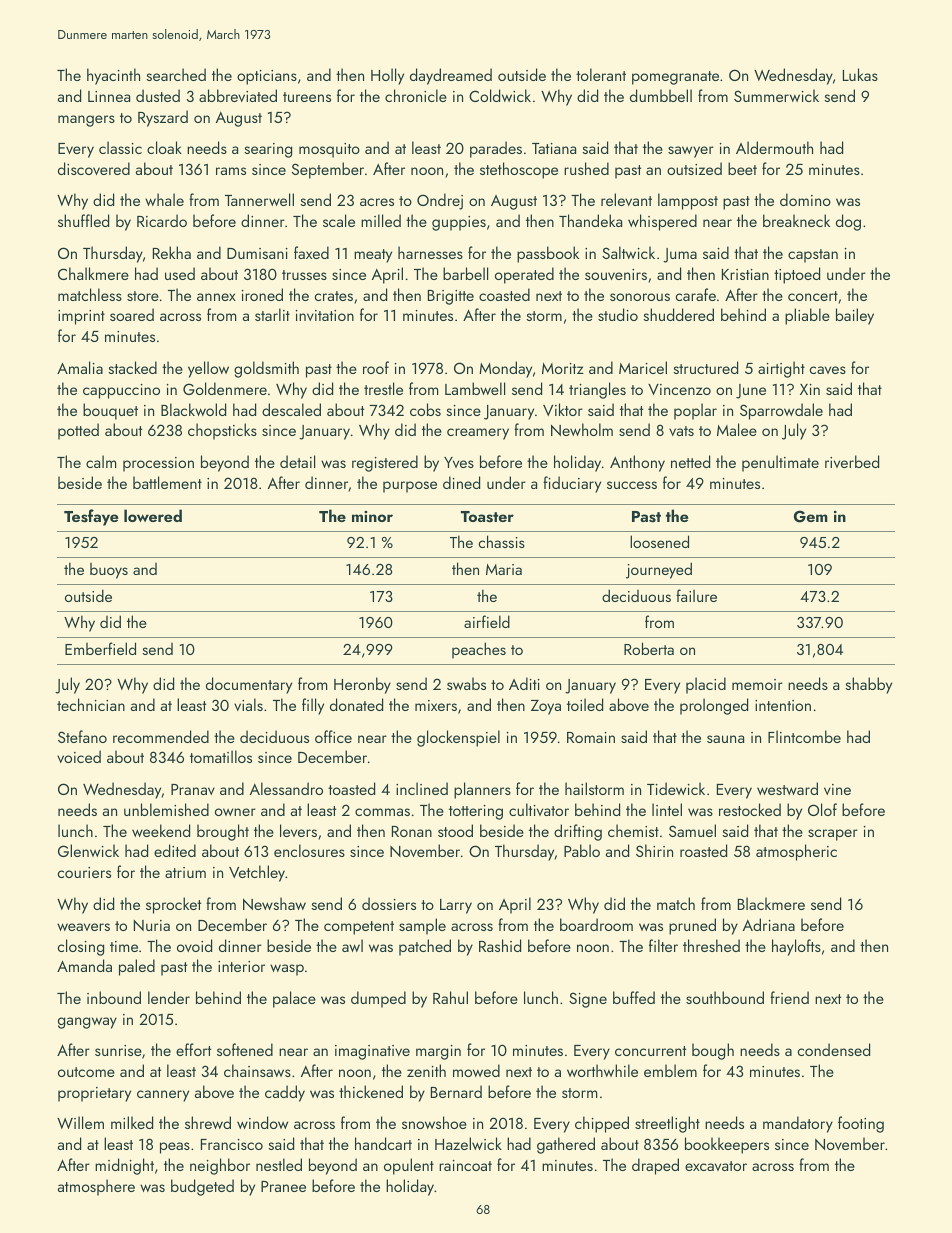  What do you see at coordinates (362, 685) in the page?
I see `Heronby` at bounding box center [362, 685].
